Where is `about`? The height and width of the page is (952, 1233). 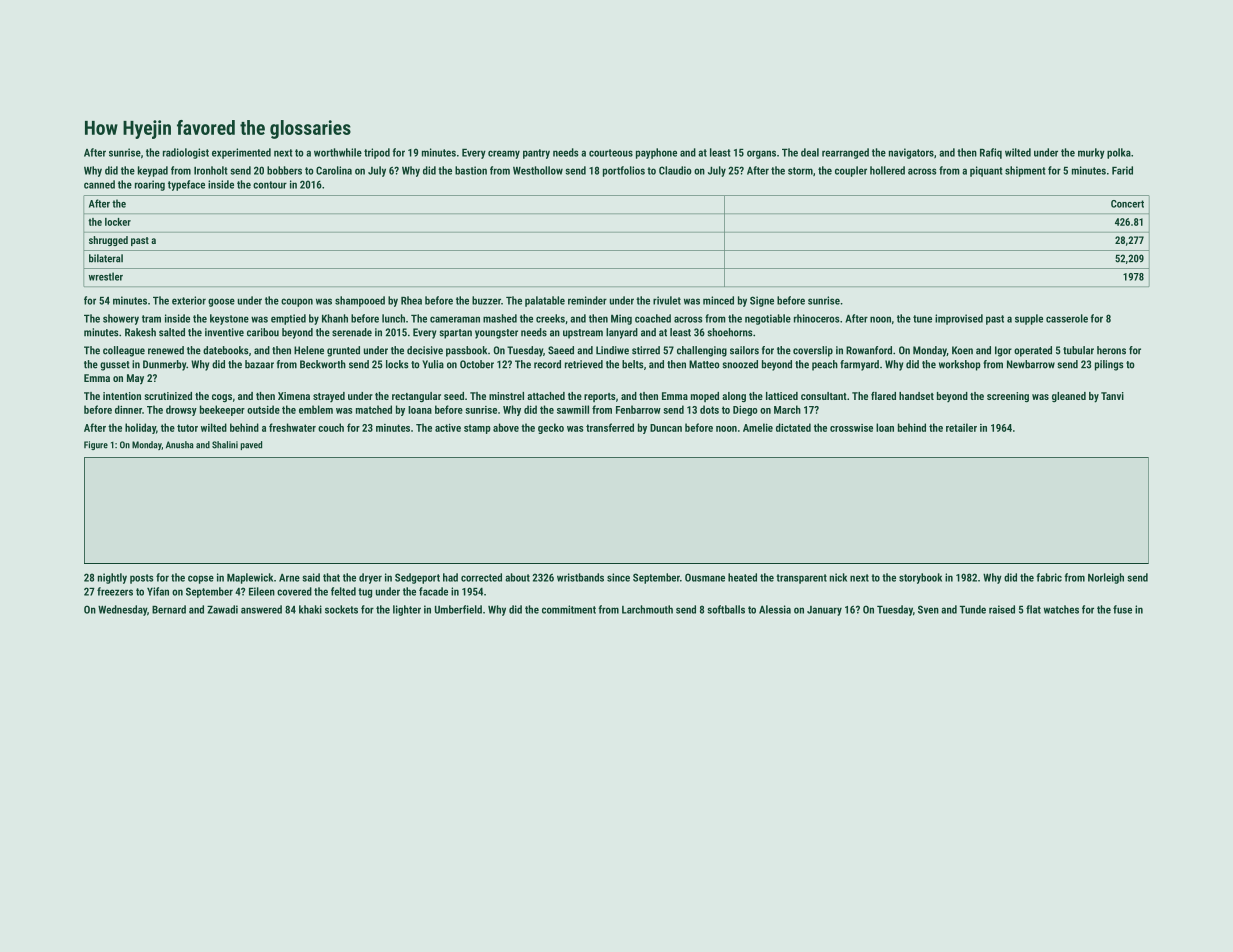
about is located at coordinates (517, 577).
